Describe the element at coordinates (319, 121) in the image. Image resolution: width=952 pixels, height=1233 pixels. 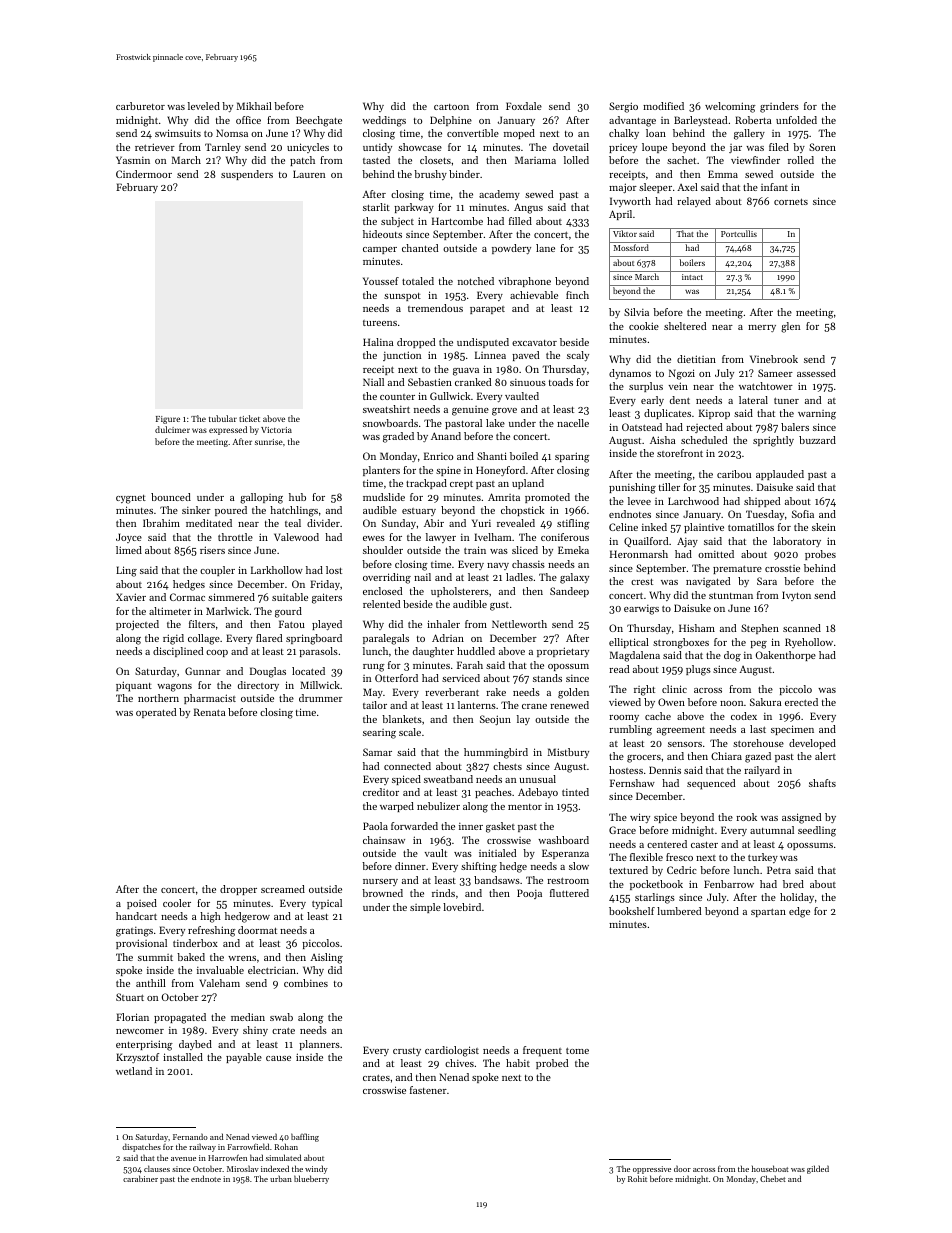
I see `Beechgate` at that location.
